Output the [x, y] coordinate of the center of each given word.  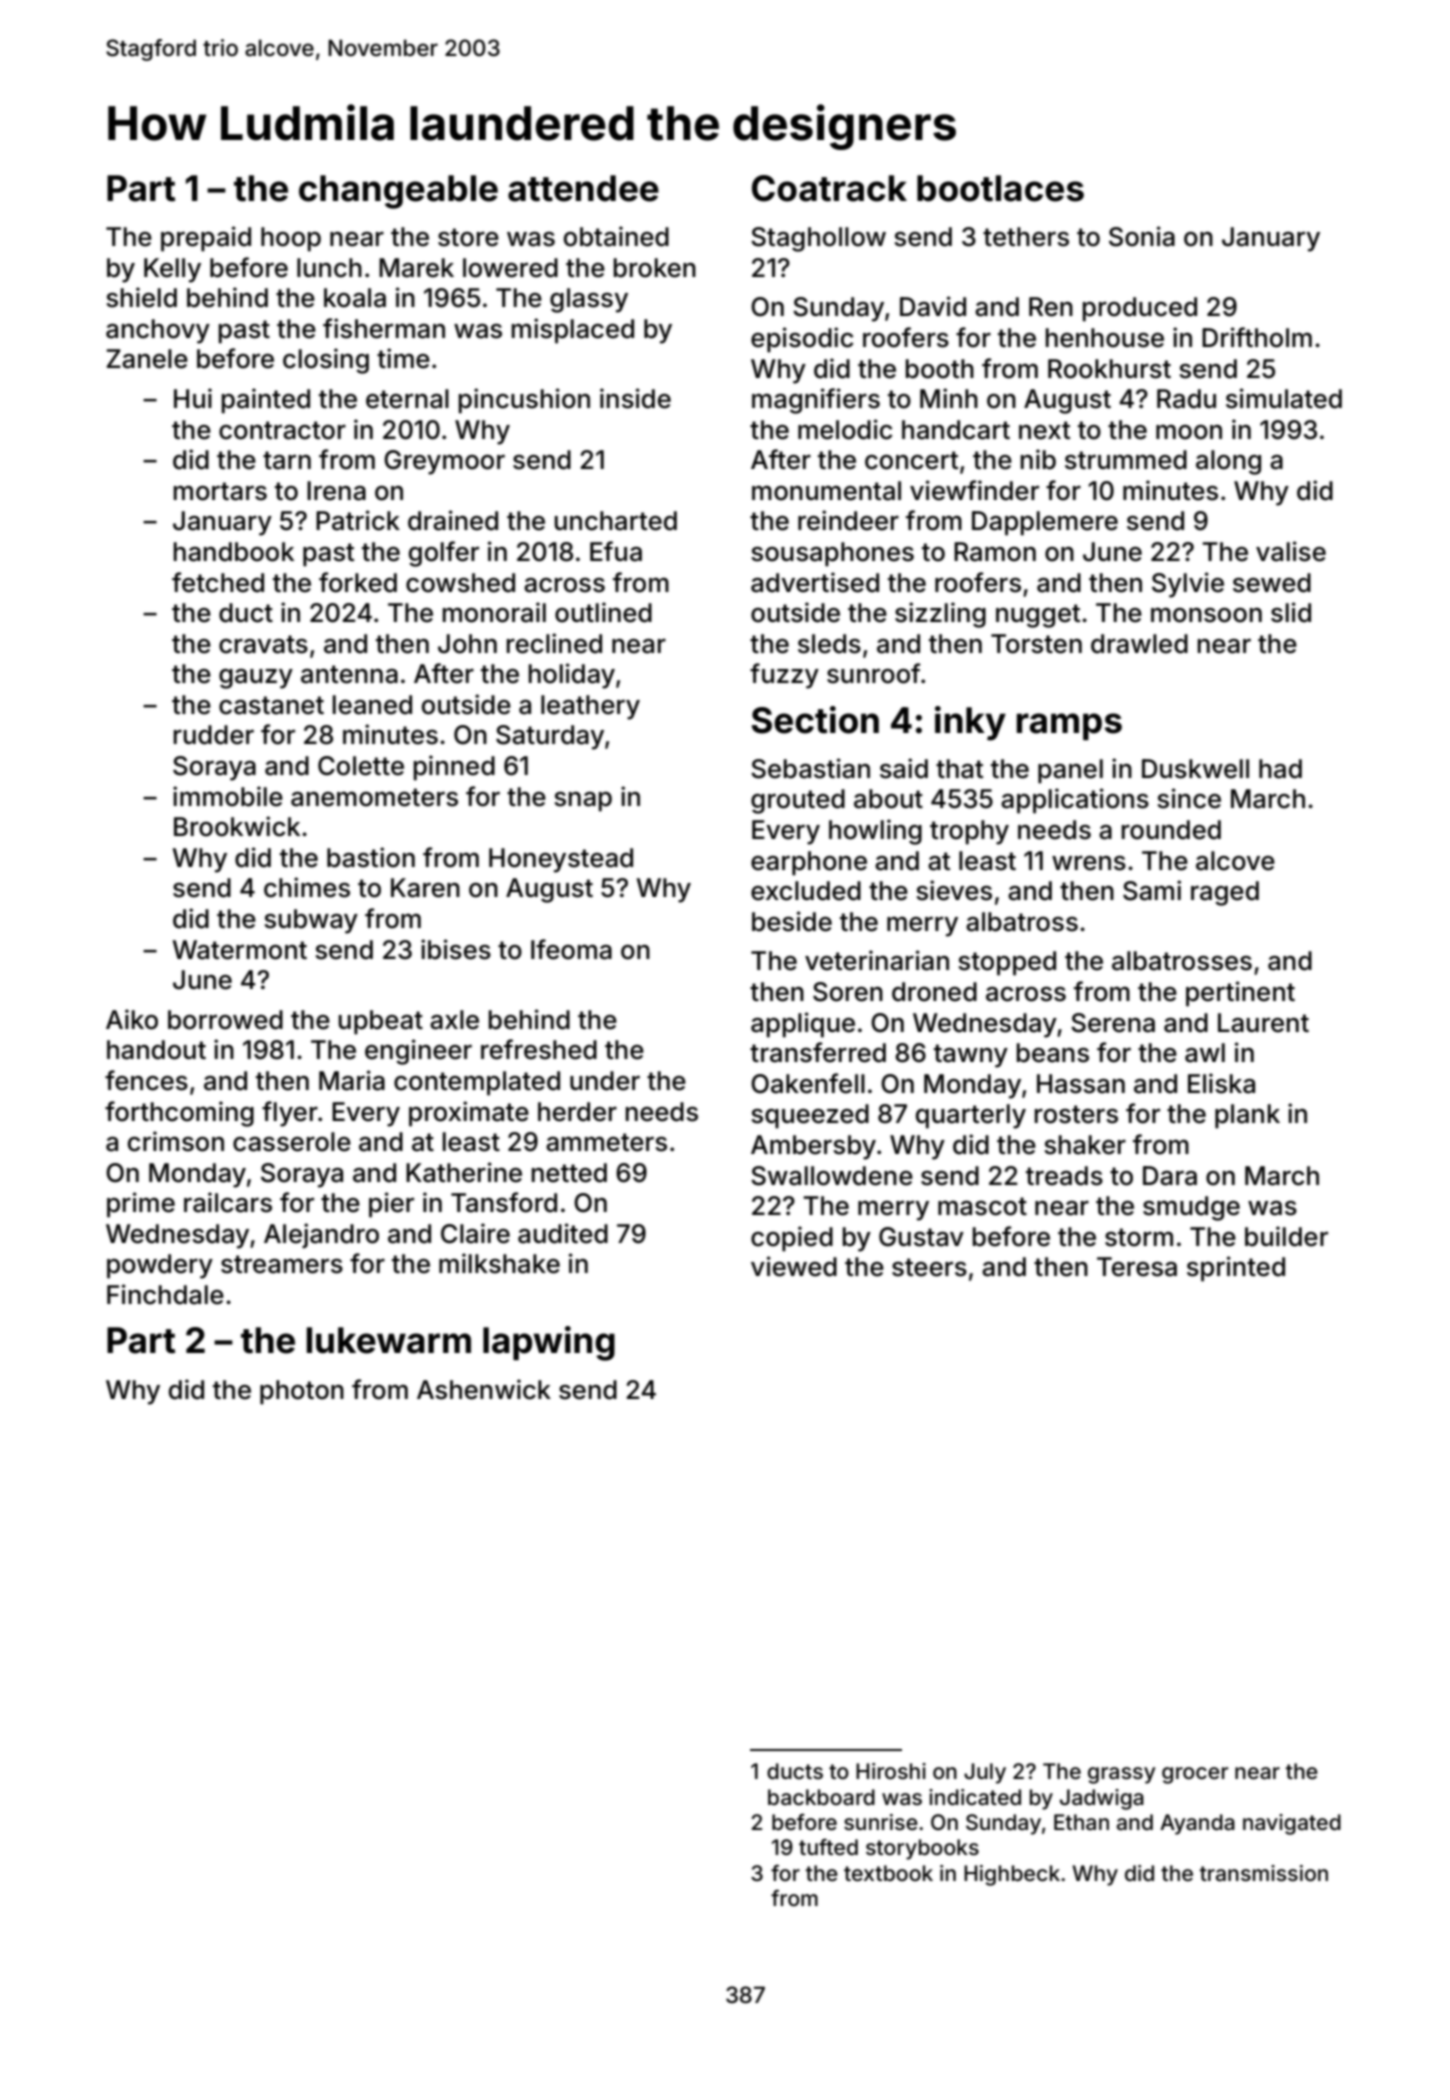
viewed [794, 1266]
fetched [218, 582]
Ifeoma [571, 949]
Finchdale [165, 1294]
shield [141, 297]
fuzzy [784, 676]
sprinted [1236, 1269]
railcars [228, 1202]
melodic [845, 429]
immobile [228, 796]
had [1280, 769]
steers [929, 1267]
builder [1286, 1236]
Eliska [1221, 1083]
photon [302, 1392]
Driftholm [1257, 337]
